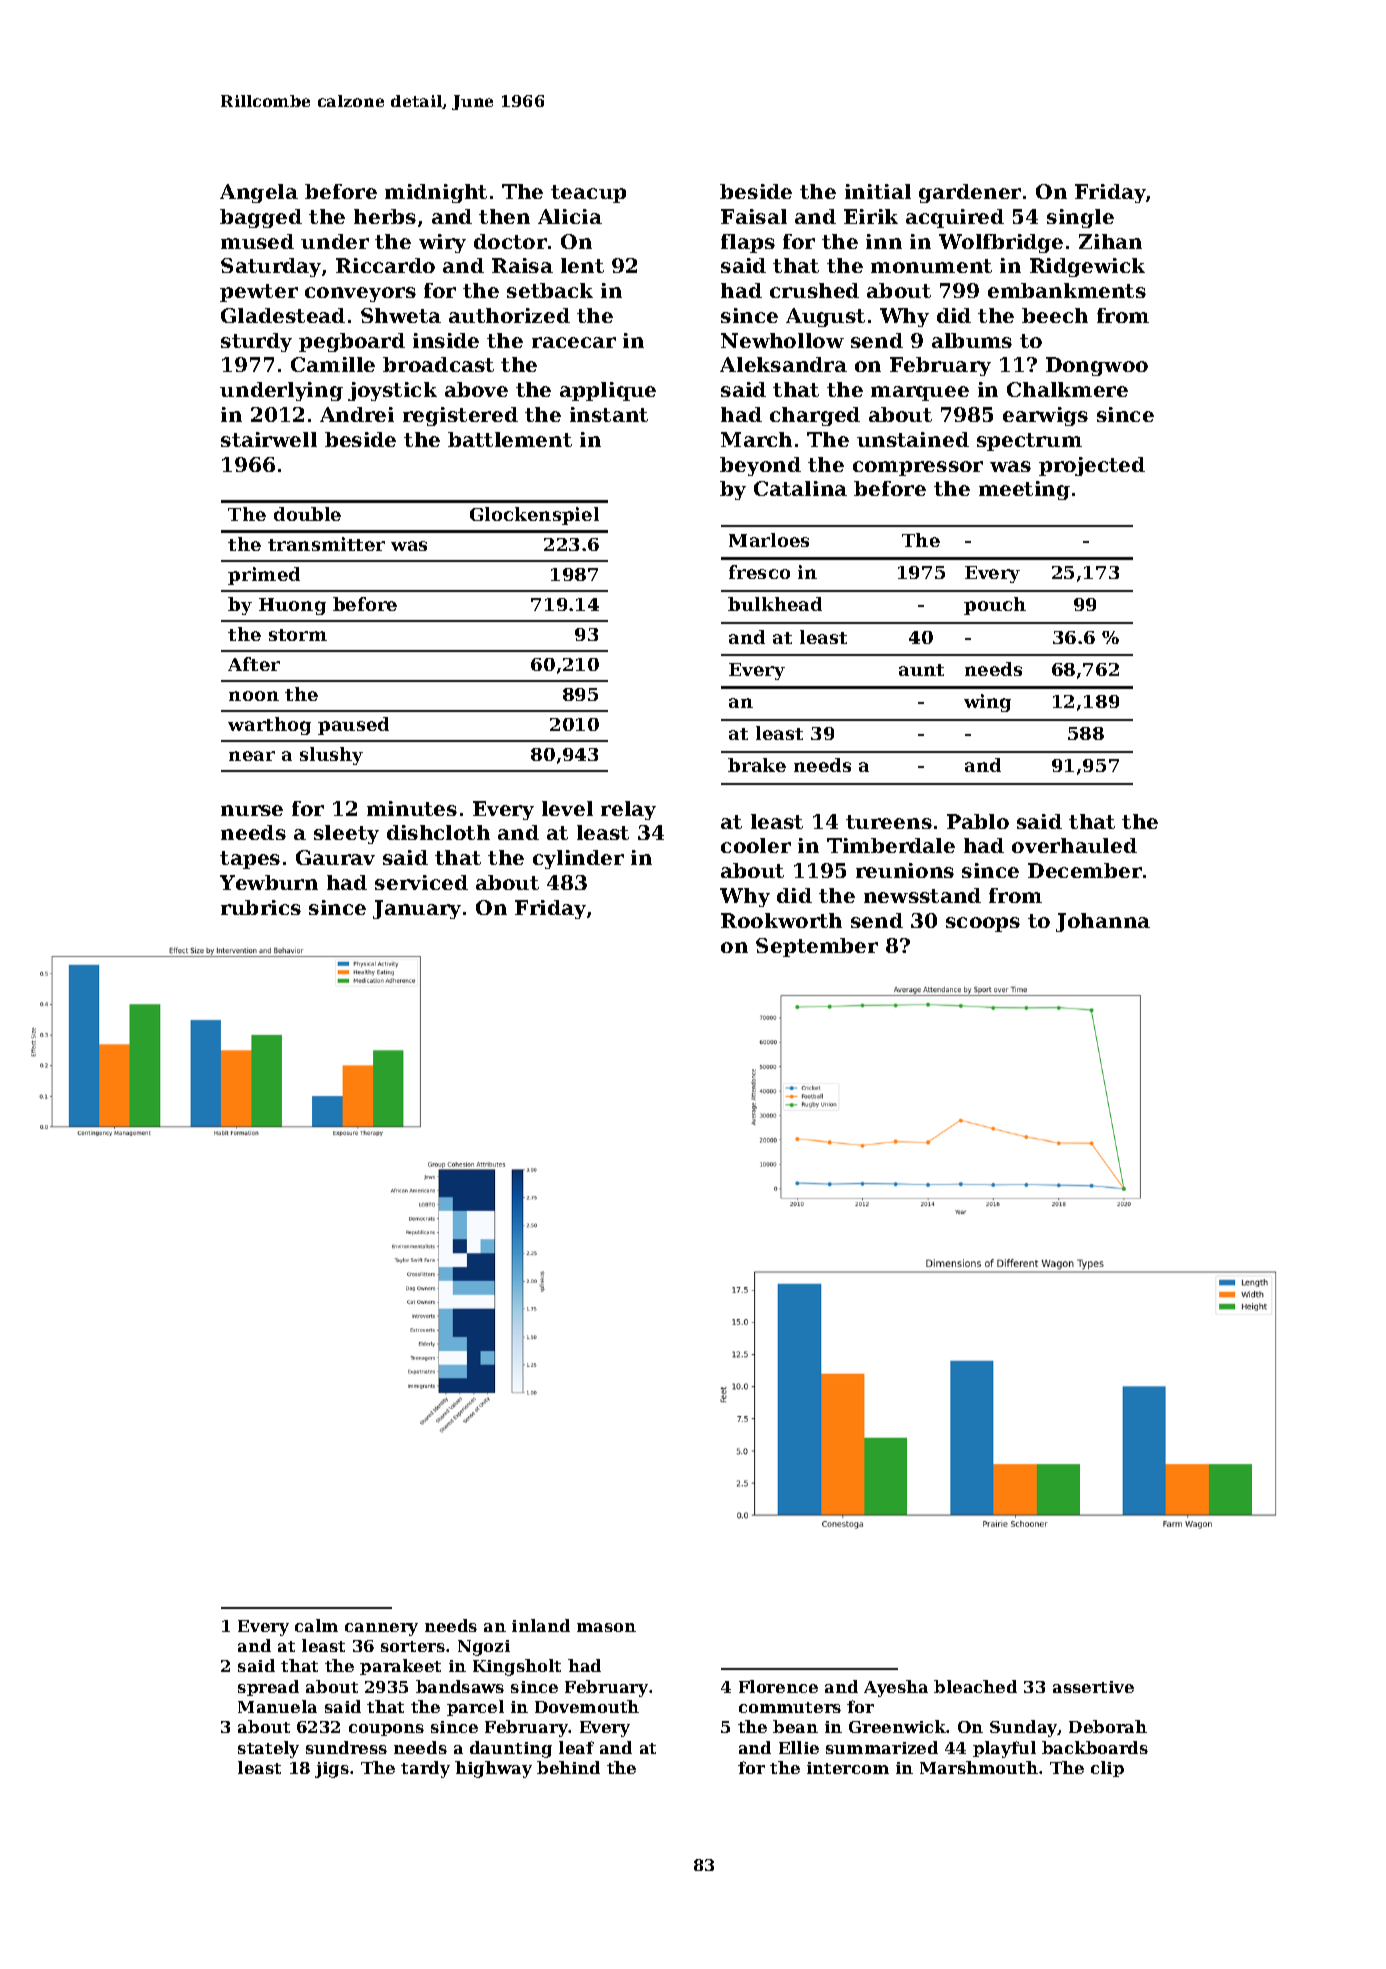  What do you see at coordinates (970, 193) in the screenshot?
I see `gardener` at bounding box center [970, 193].
